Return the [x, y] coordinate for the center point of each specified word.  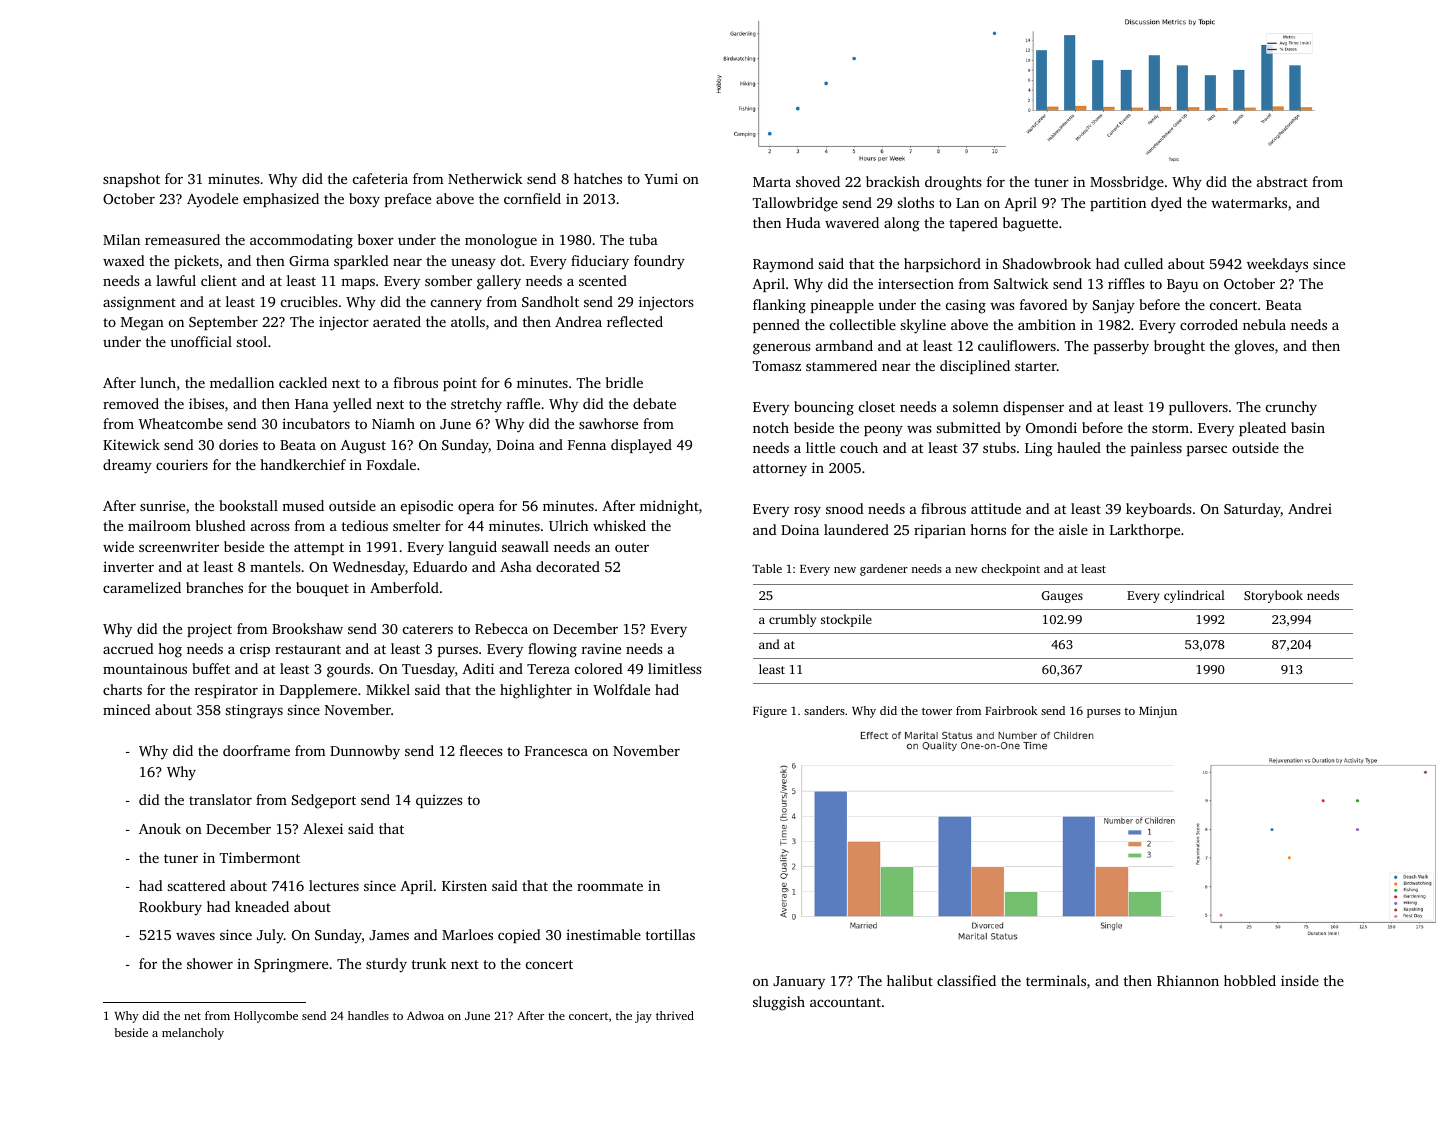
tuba [643, 239]
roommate [610, 886]
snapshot [131, 180]
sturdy [386, 965]
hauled [1079, 447]
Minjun [1158, 712]
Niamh [393, 423]
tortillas [670, 934]
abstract [1282, 181]
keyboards [1159, 510]
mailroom [159, 525]
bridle [624, 382]
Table [767, 568]
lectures [334, 885]
